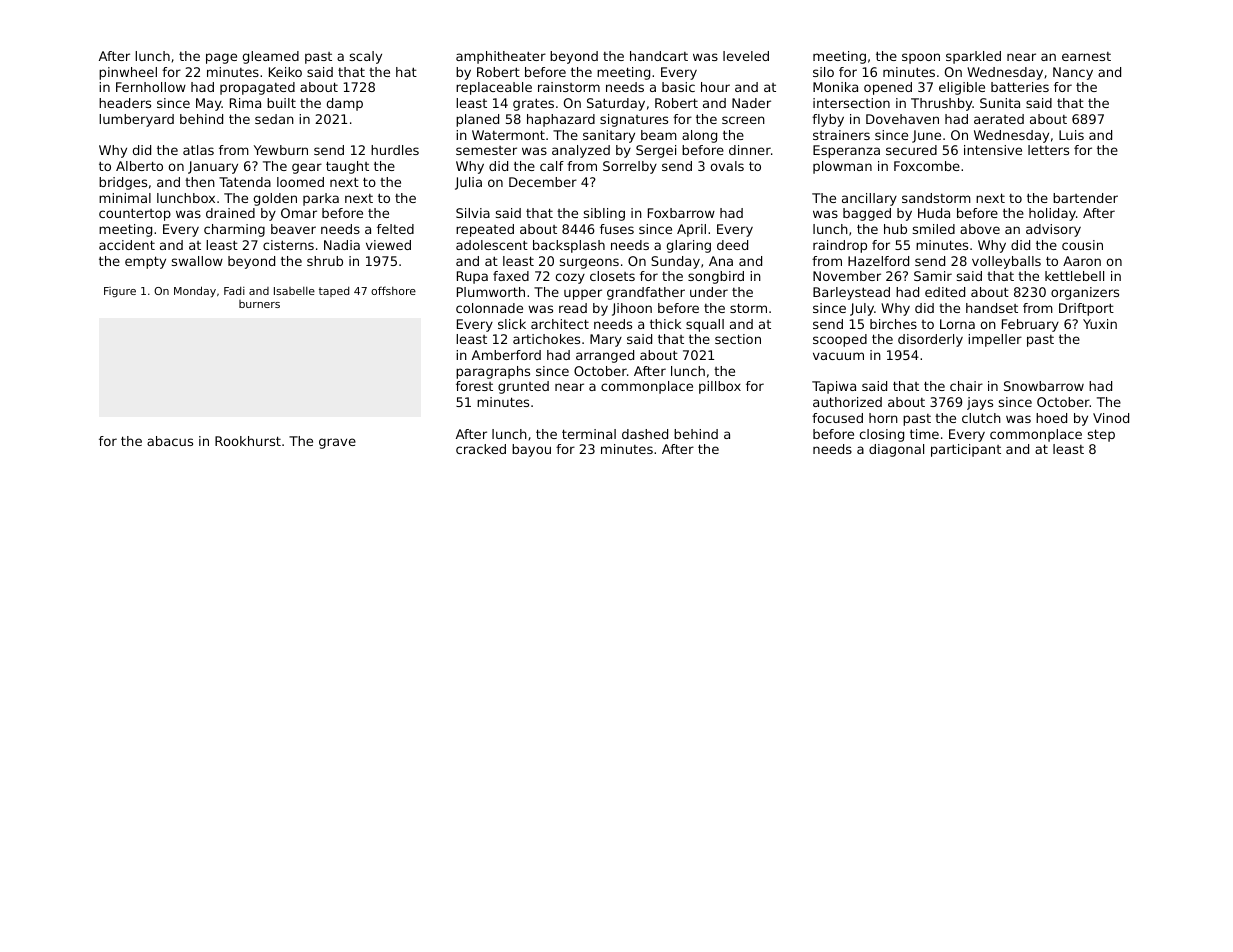 Image resolution: width=1233 pixels, height=952 pixels. What do you see at coordinates (128, 73) in the document?
I see `pinwheel` at bounding box center [128, 73].
